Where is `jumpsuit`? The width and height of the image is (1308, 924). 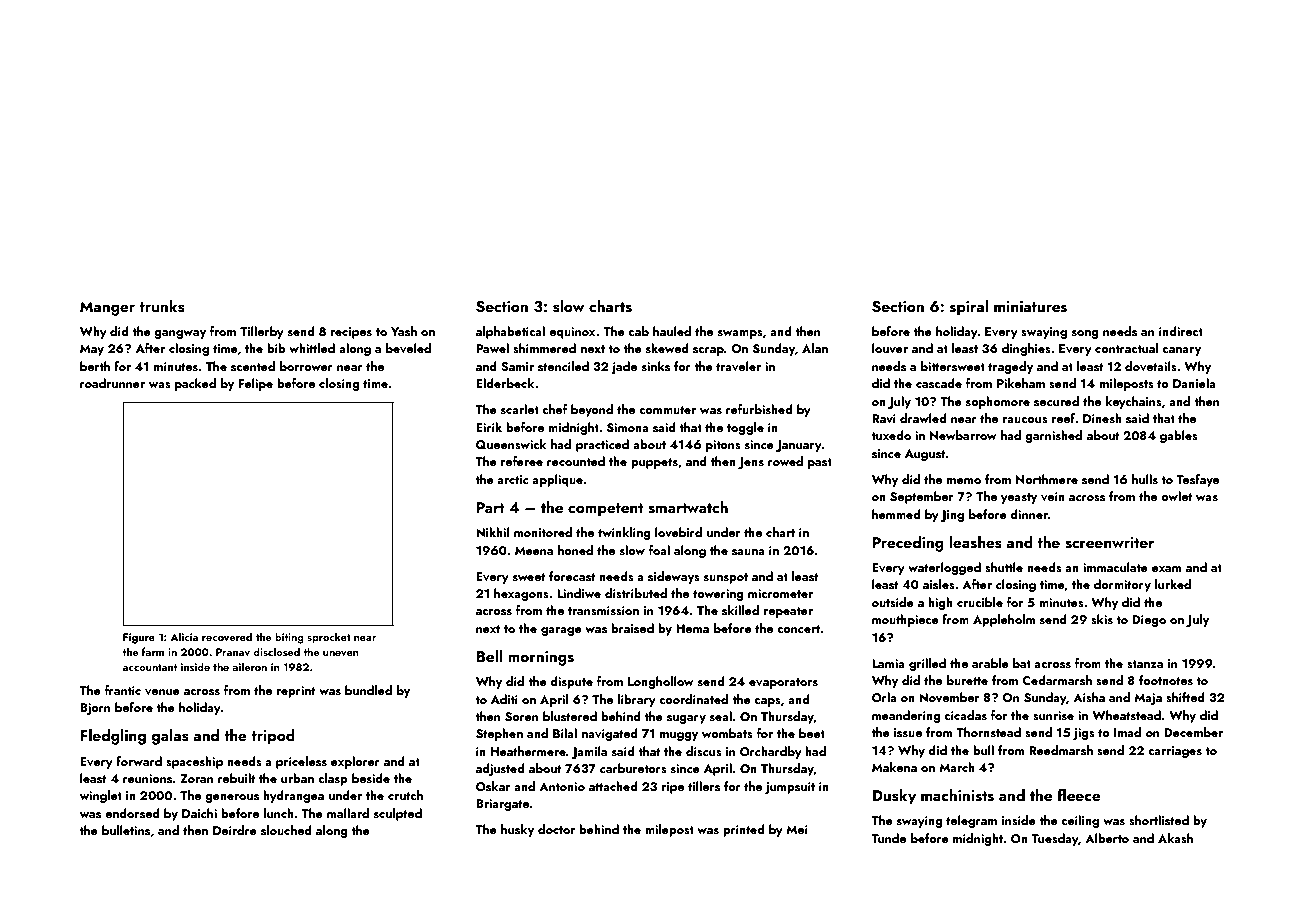
jumpsuit is located at coordinates (790, 788).
